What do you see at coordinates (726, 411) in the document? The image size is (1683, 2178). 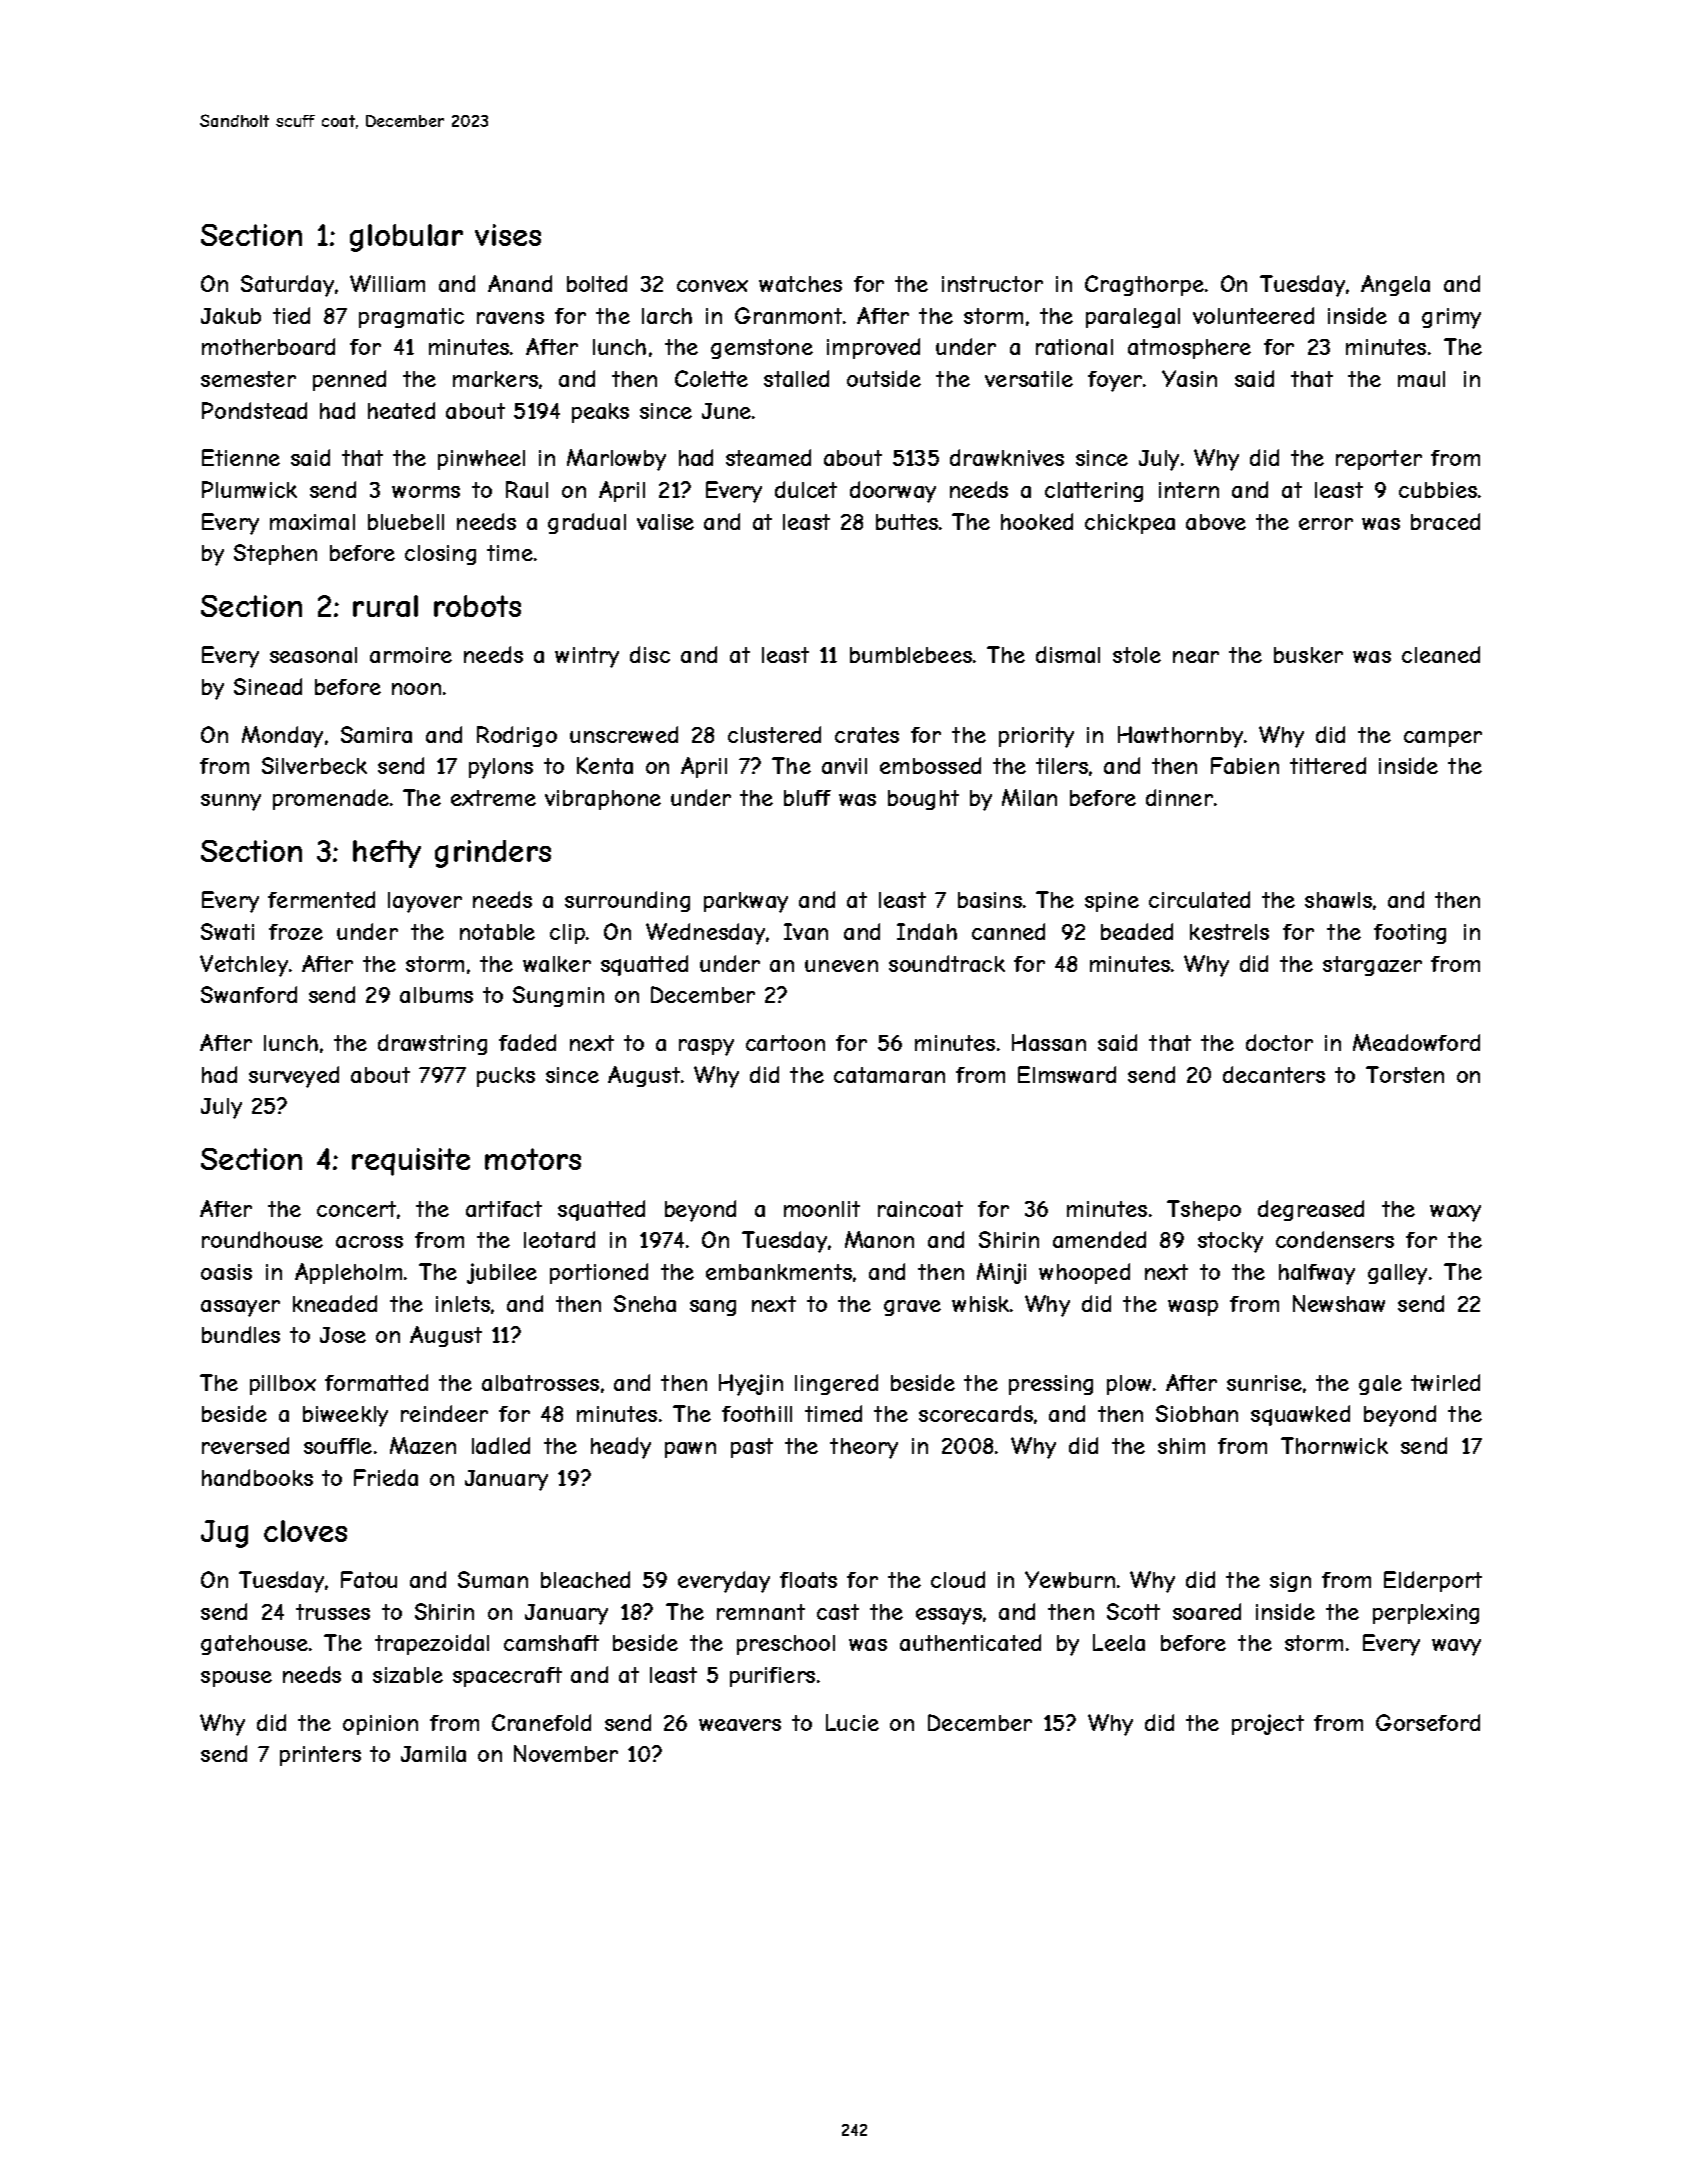 I see `June` at bounding box center [726, 411].
